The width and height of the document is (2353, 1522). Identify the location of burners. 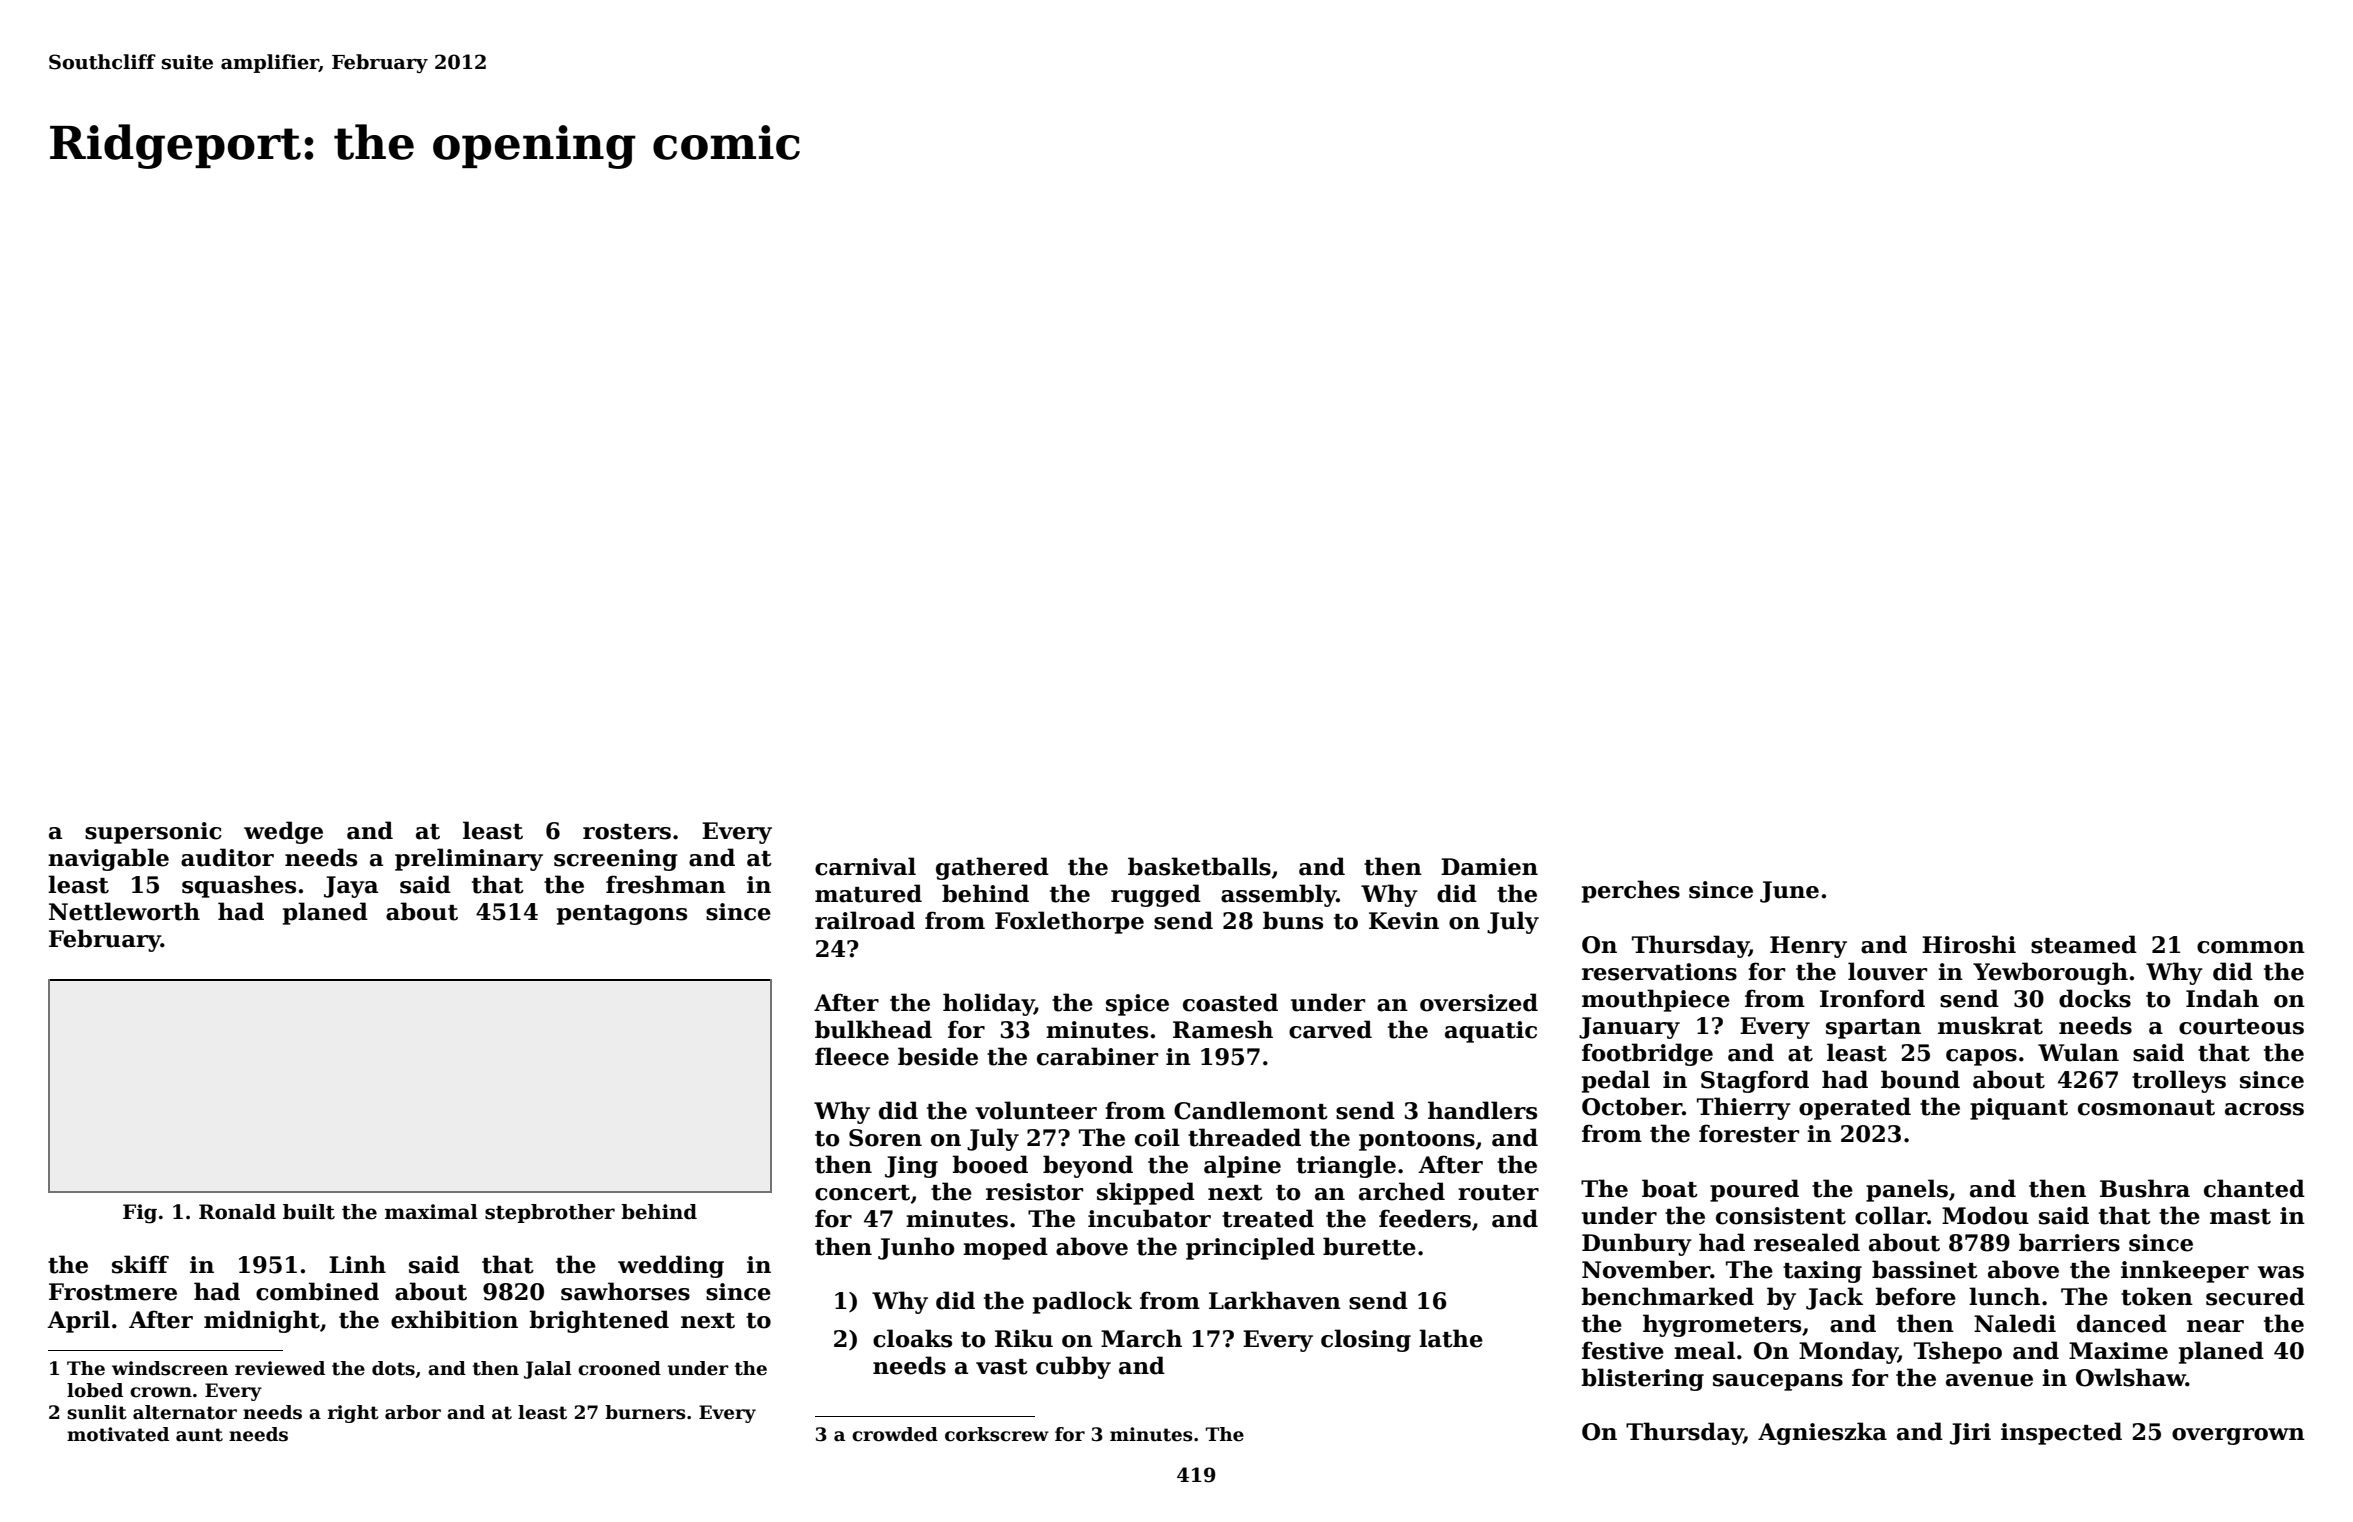
(645, 1412).
